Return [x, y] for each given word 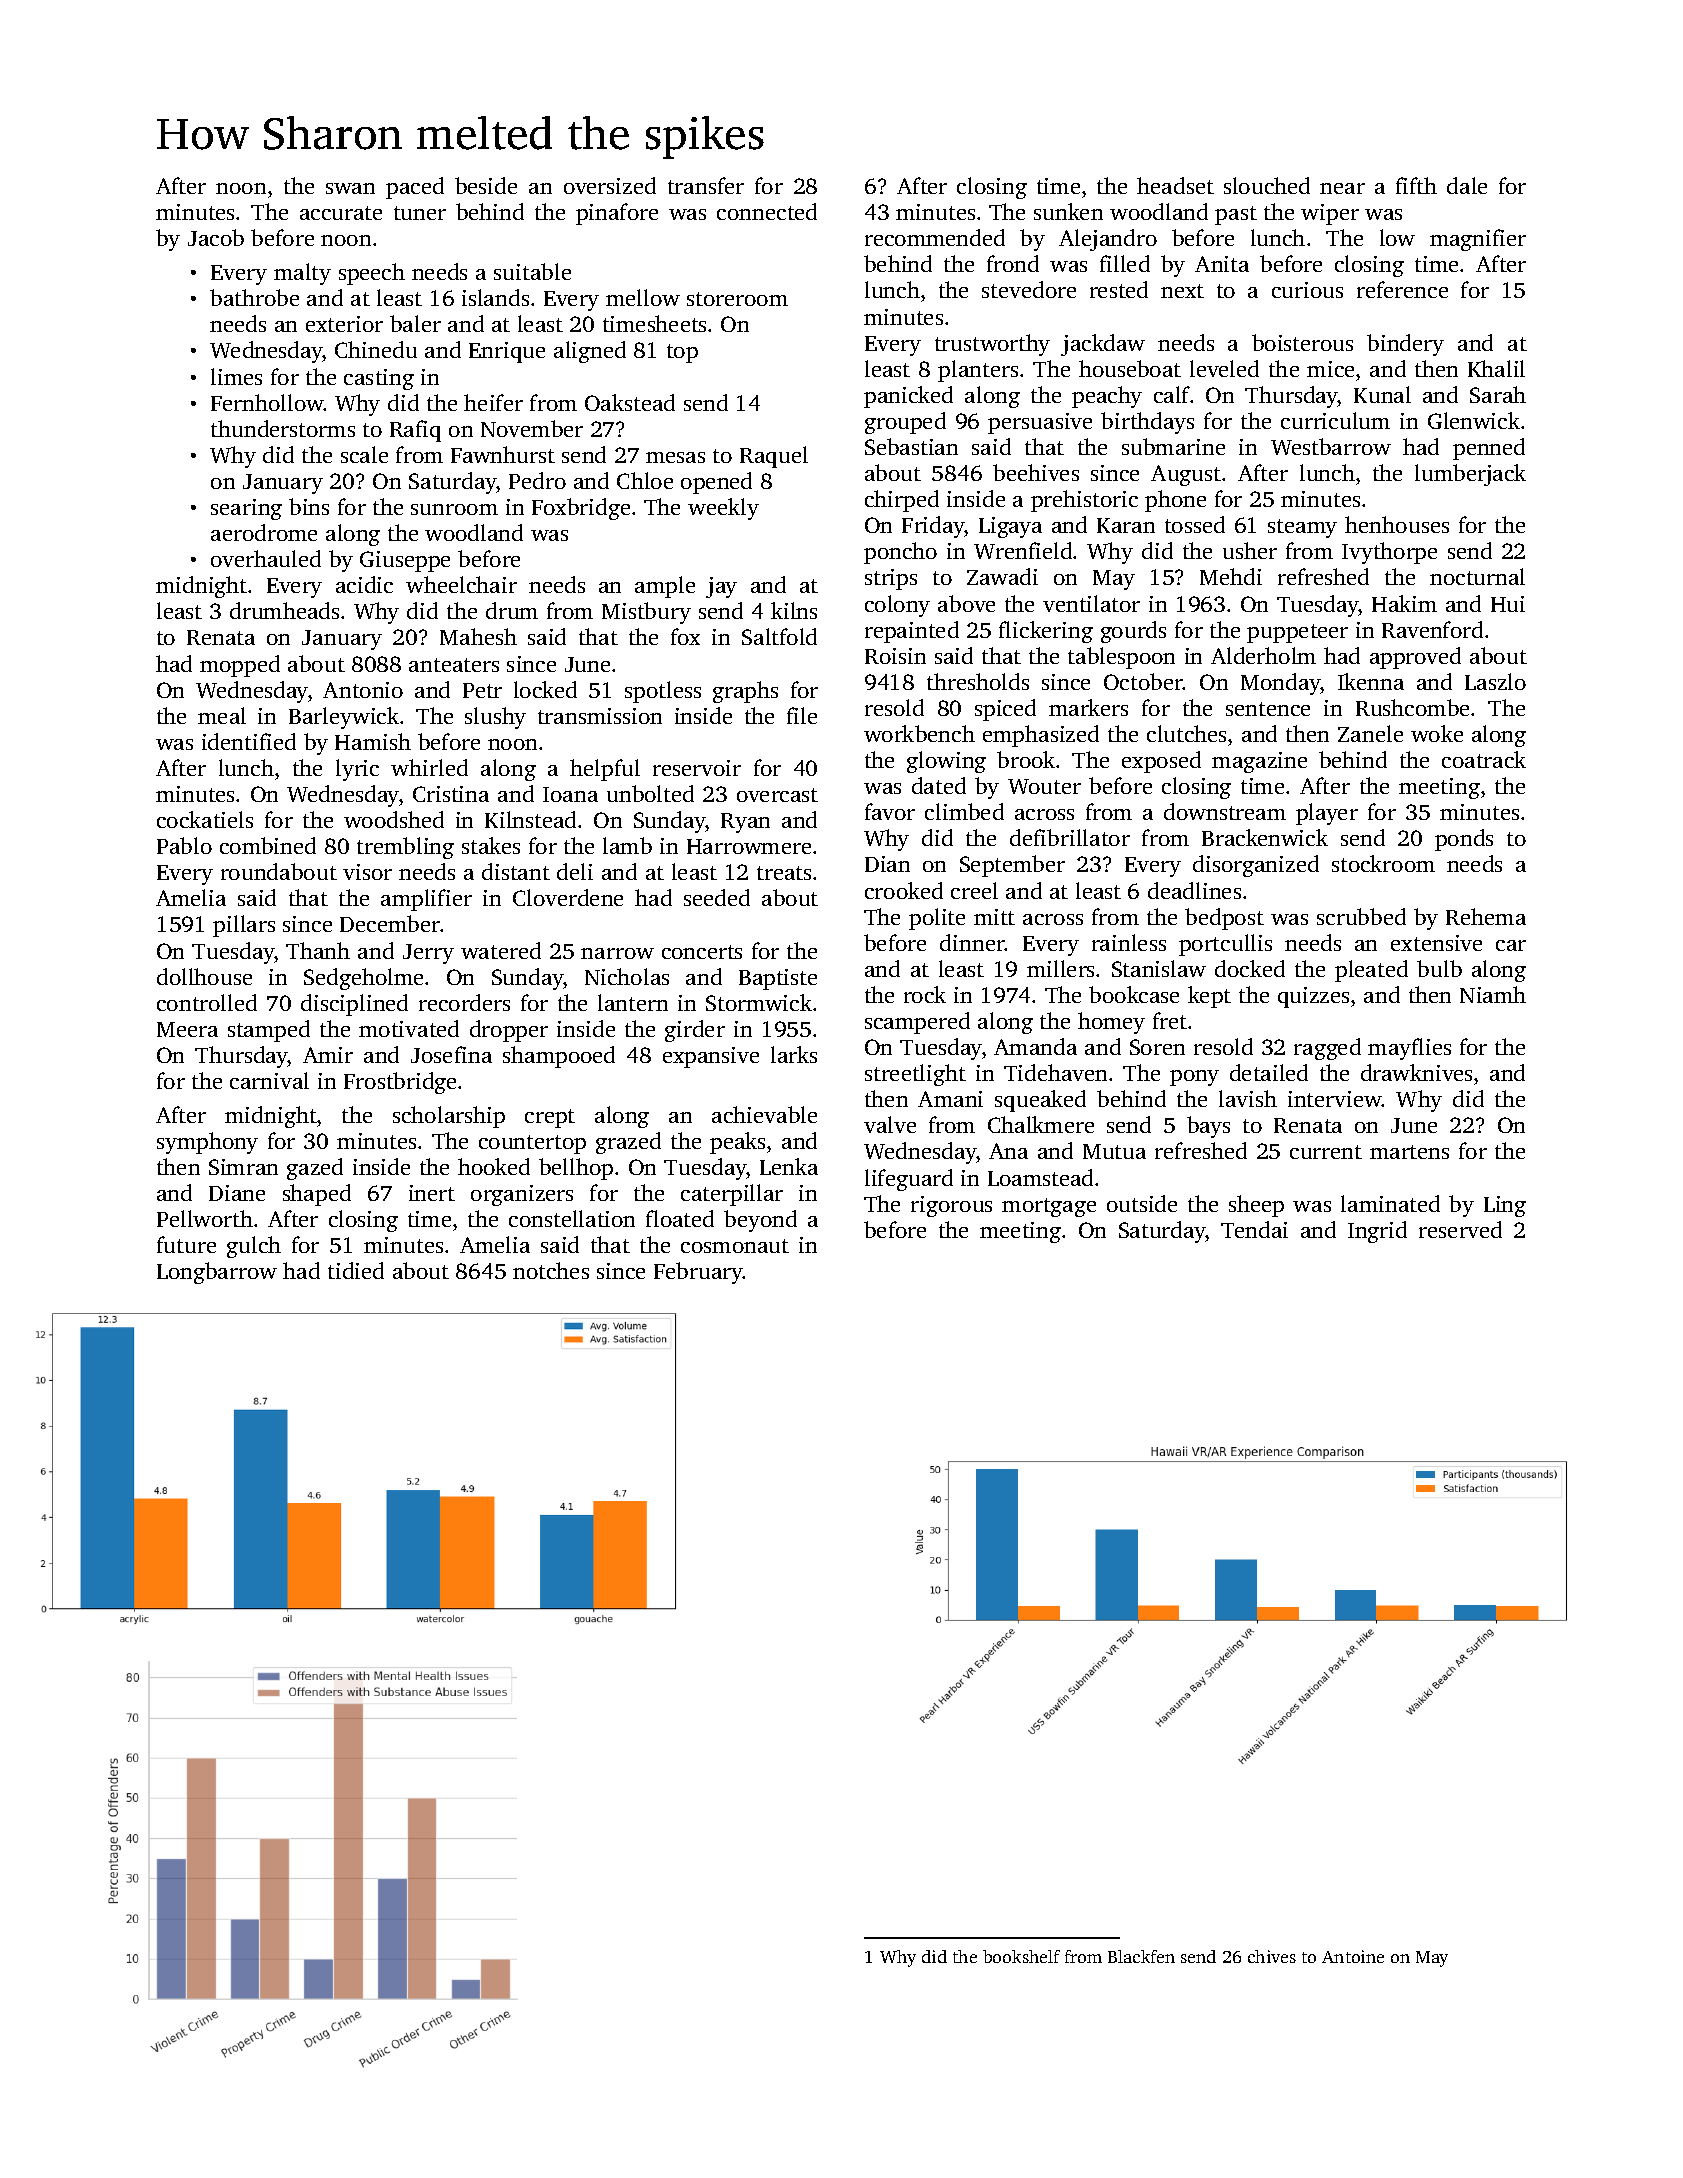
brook [1026, 759]
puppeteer [1297, 633]
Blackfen [1141, 1956]
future [186, 1244]
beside [486, 185]
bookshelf [1021, 1956]
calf [1172, 394]
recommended [935, 237]
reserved [1460, 1229]
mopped [240, 666]
